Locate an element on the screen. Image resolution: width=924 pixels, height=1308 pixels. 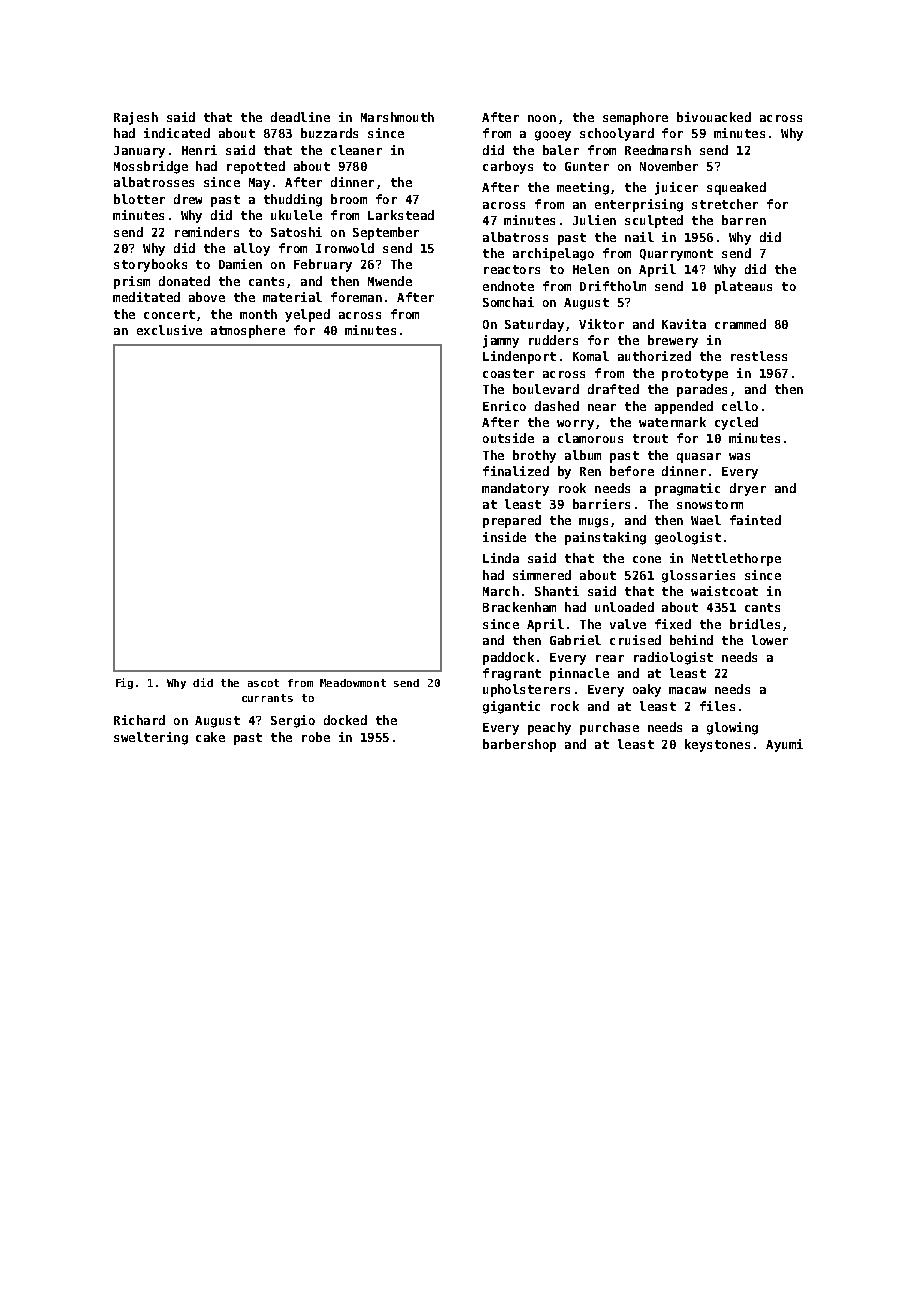
barbershop is located at coordinates (519, 745).
